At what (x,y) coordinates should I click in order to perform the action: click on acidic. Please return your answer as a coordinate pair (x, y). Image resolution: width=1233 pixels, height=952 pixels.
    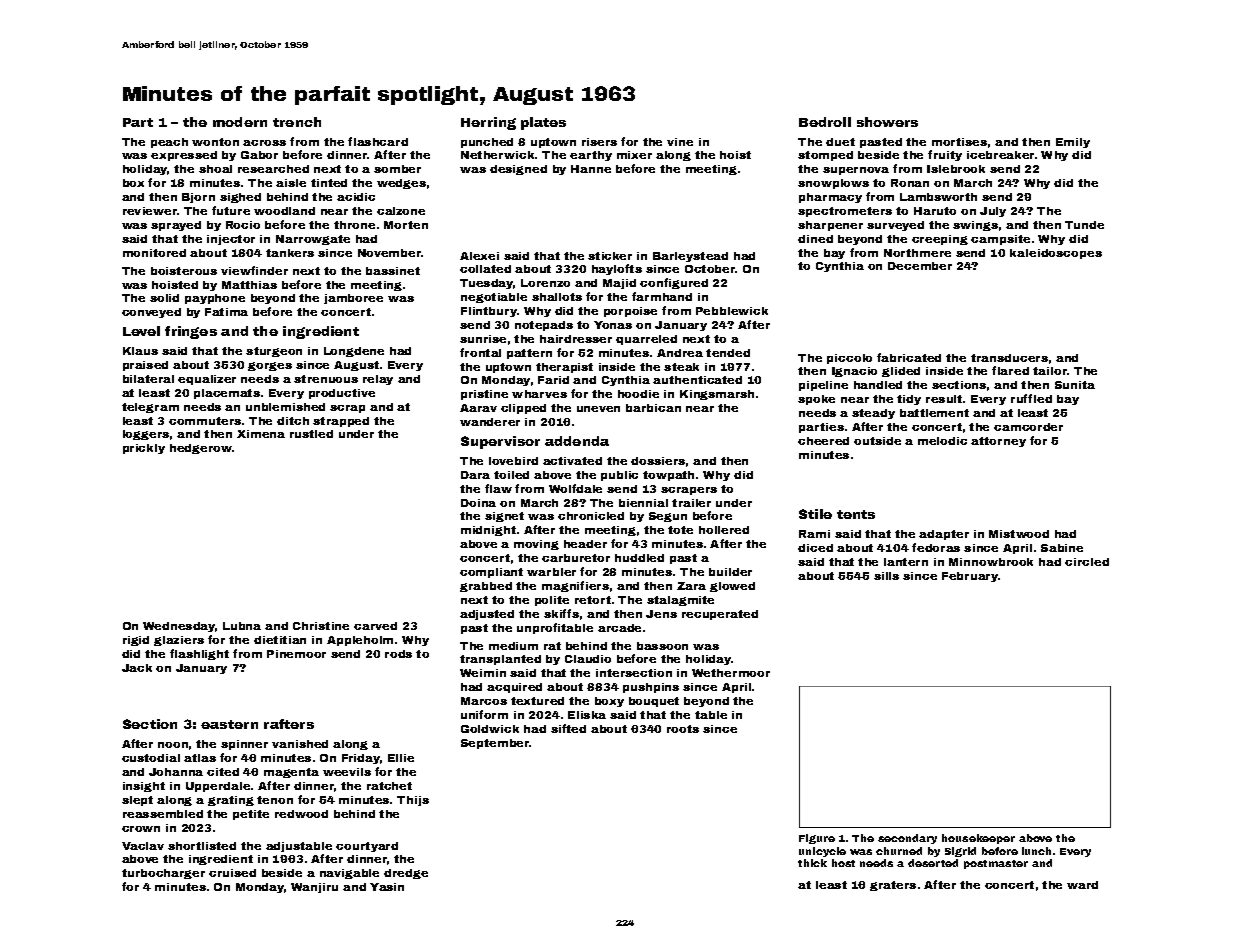
    Looking at the image, I should click on (356, 197).
